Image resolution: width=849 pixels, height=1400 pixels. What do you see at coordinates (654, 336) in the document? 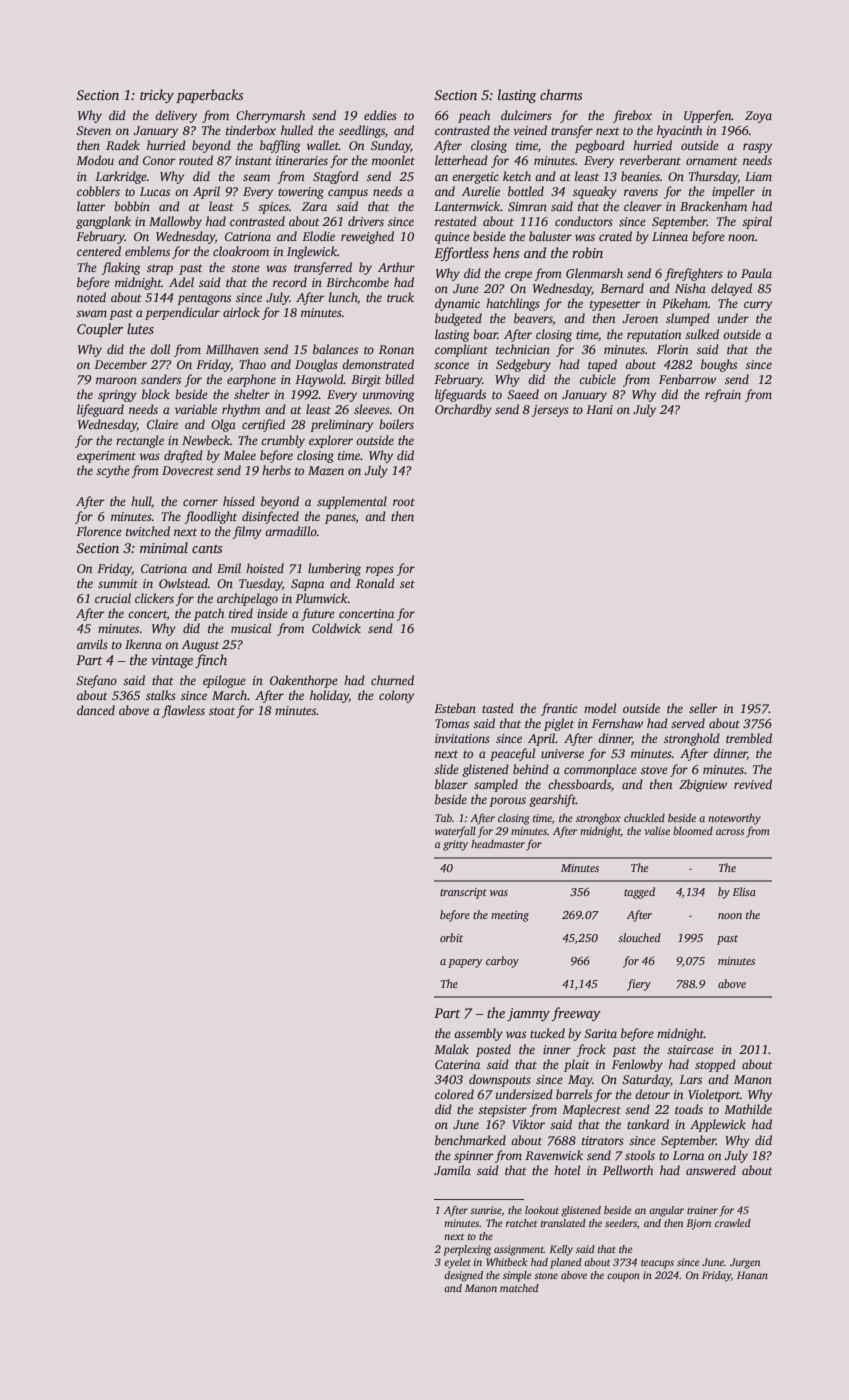
I see `reputation` at bounding box center [654, 336].
